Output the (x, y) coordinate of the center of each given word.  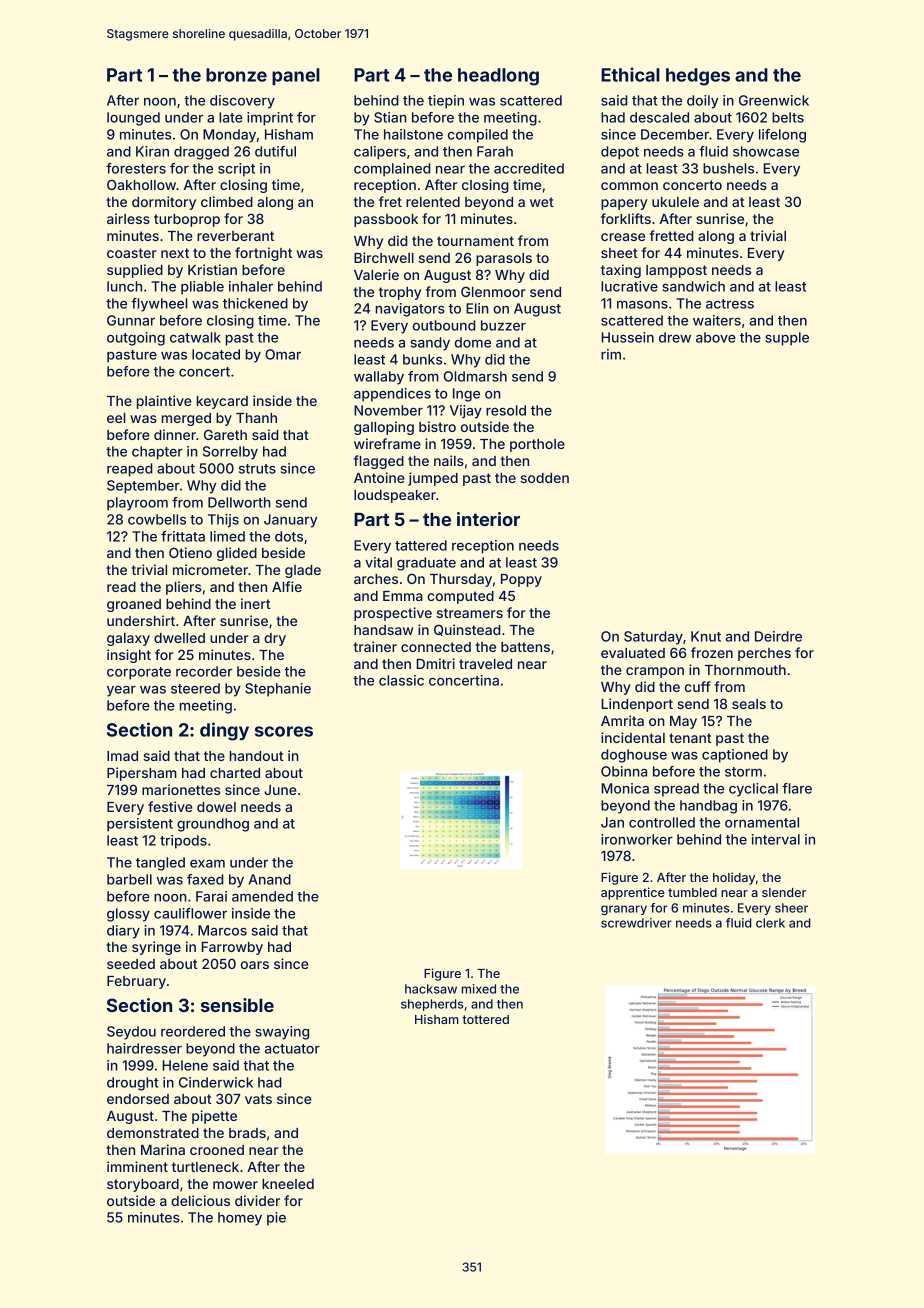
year (121, 691)
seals (749, 704)
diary (123, 932)
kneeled (288, 1184)
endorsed (138, 1099)
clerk (770, 923)
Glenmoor (493, 291)
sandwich (693, 286)
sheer (791, 908)
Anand (270, 879)
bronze (236, 75)
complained (392, 170)
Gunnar (131, 320)
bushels (728, 168)
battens (525, 647)
